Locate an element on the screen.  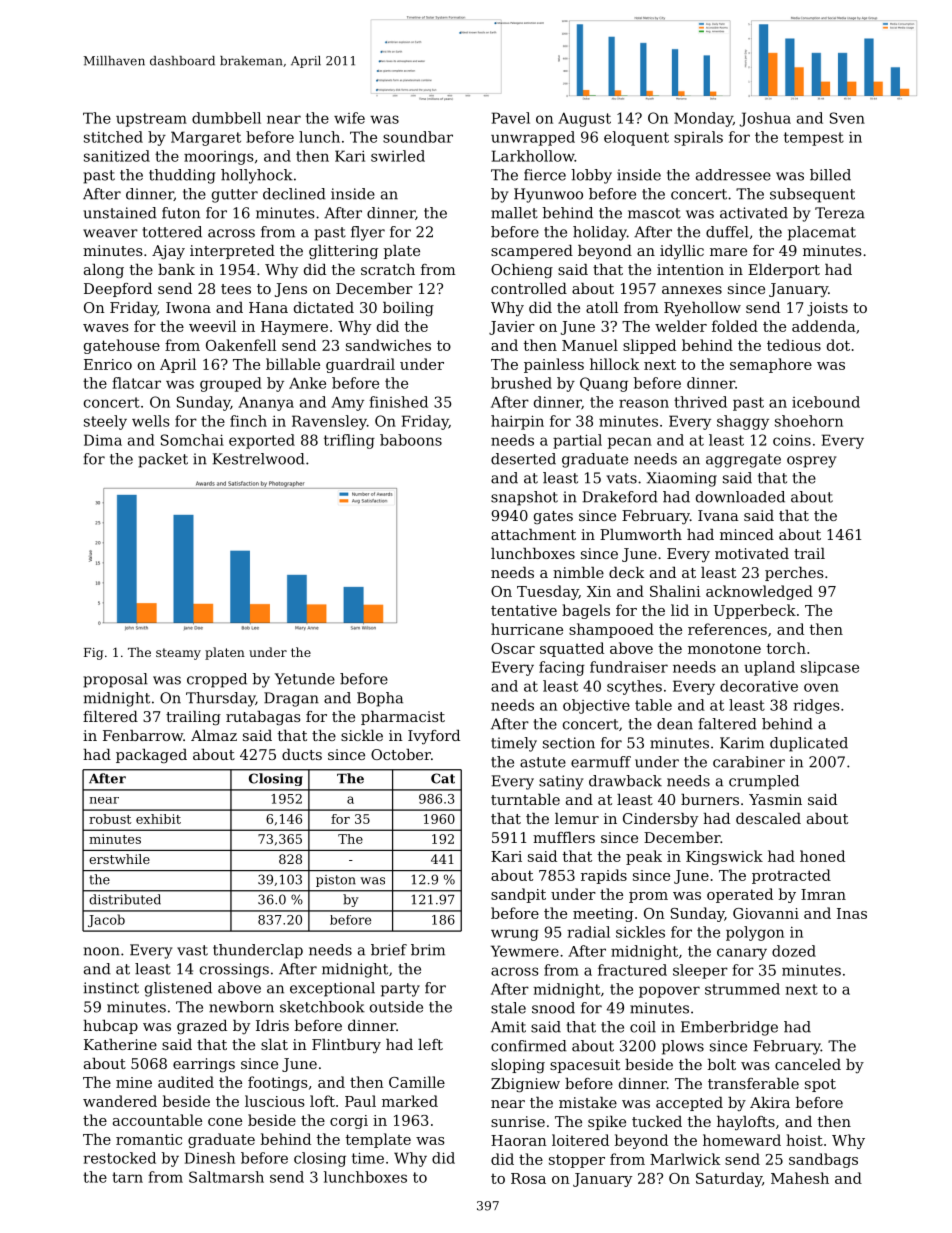
lobby is located at coordinates (591, 176).
